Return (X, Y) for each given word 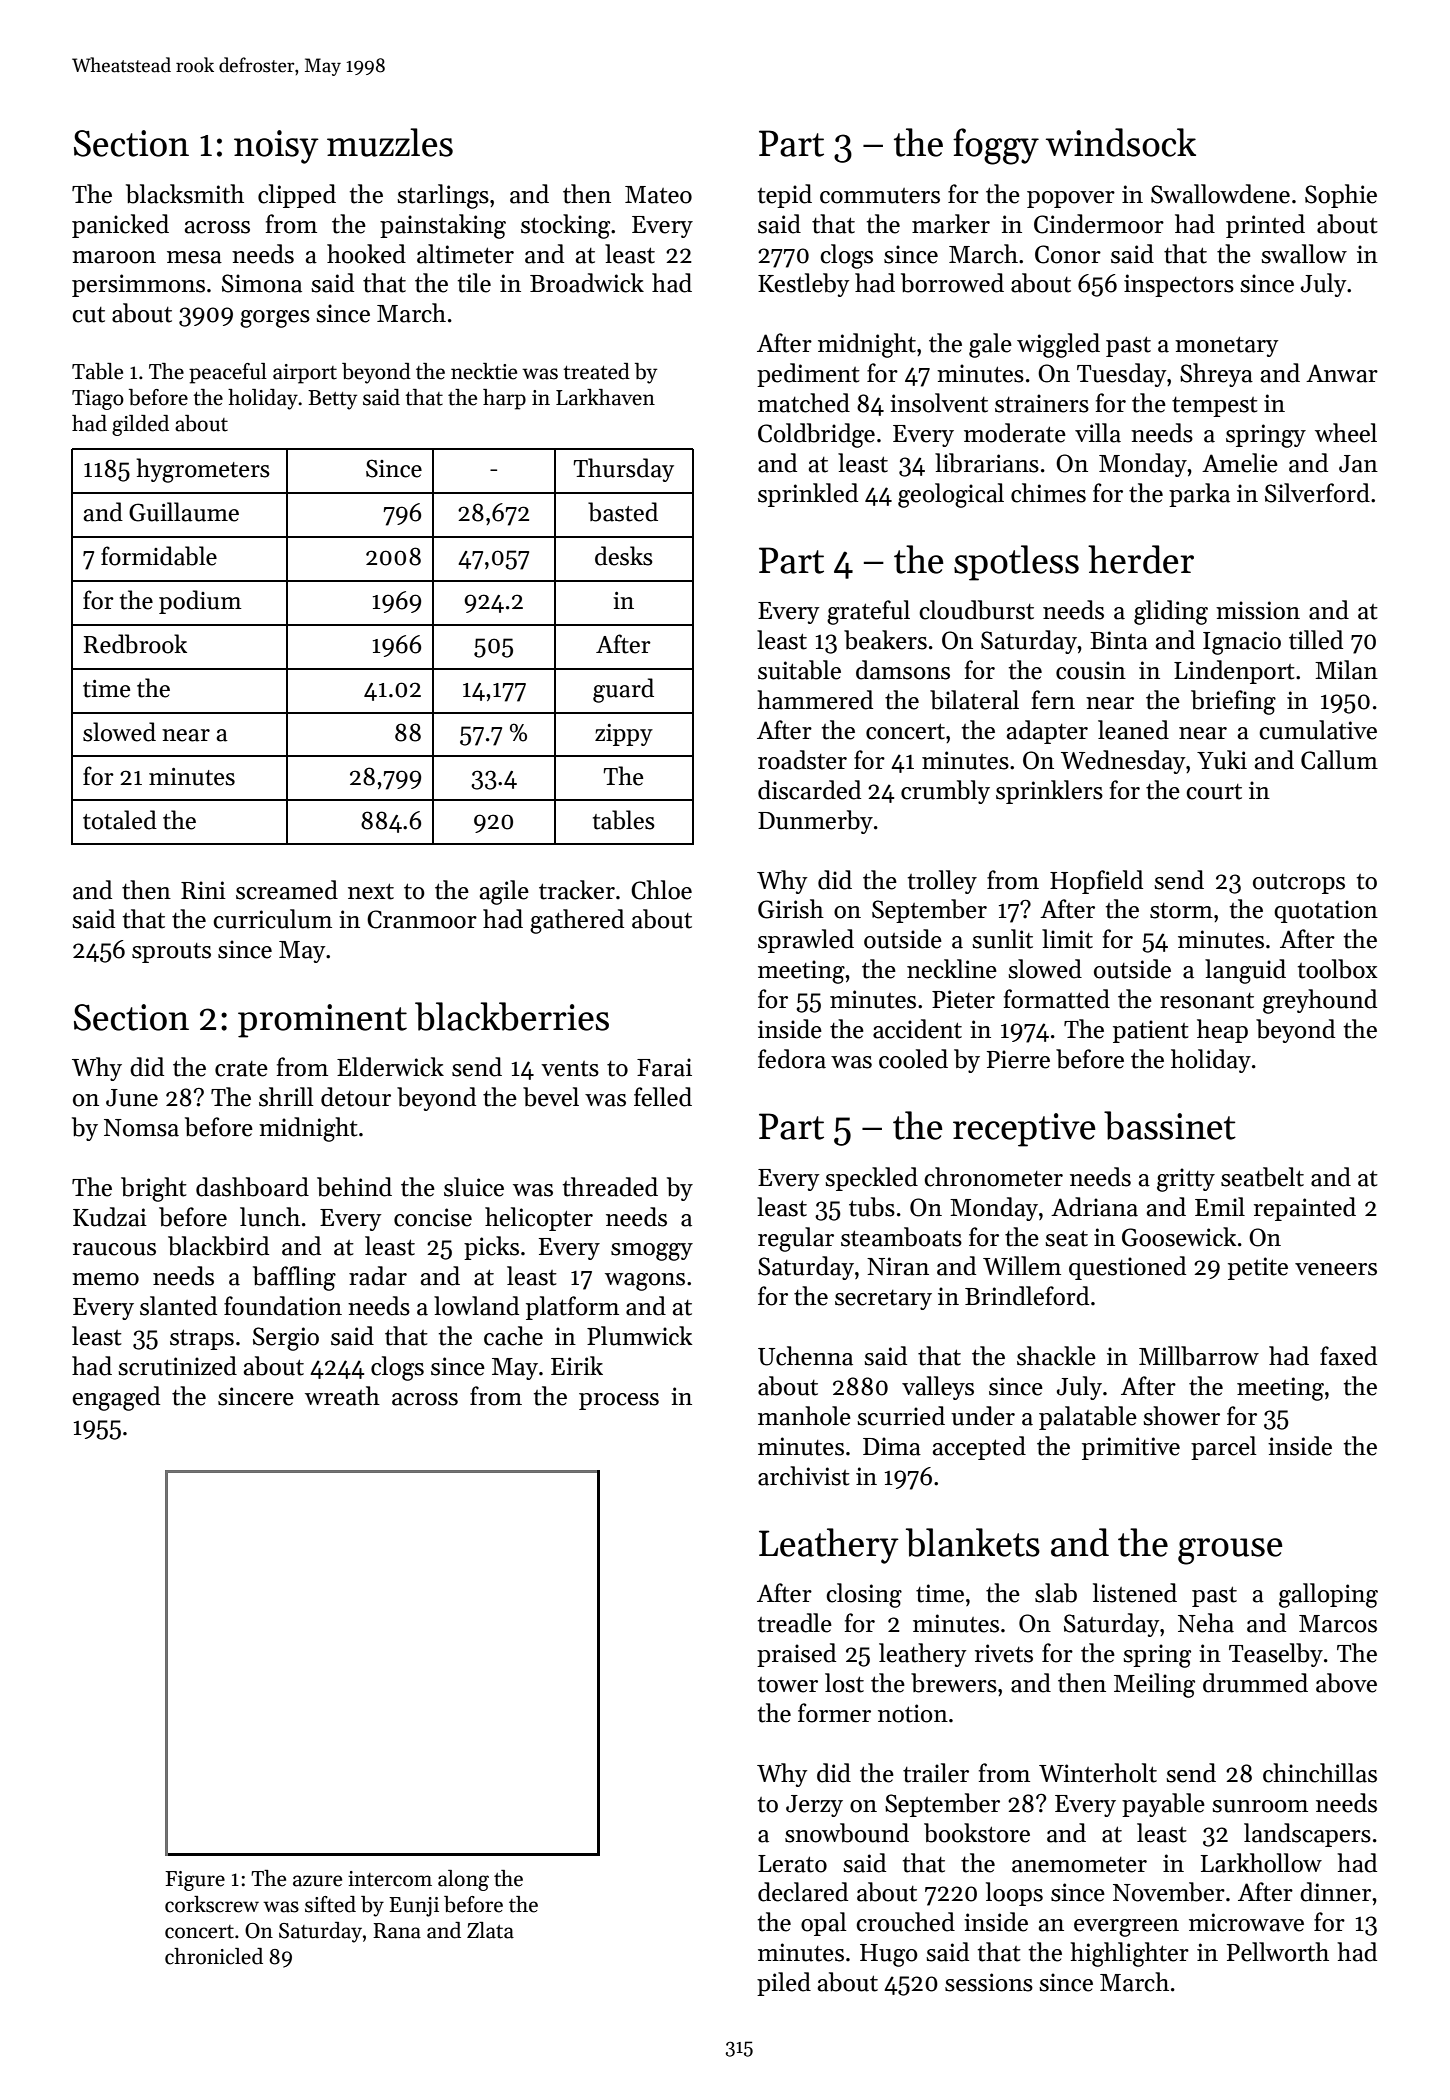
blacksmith (185, 194)
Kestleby (804, 285)
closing (864, 1595)
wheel (1346, 433)
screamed (287, 890)
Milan (1346, 670)
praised (796, 1655)
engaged (116, 1398)
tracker (577, 890)
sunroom (1260, 1806)
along (463, 1880)
